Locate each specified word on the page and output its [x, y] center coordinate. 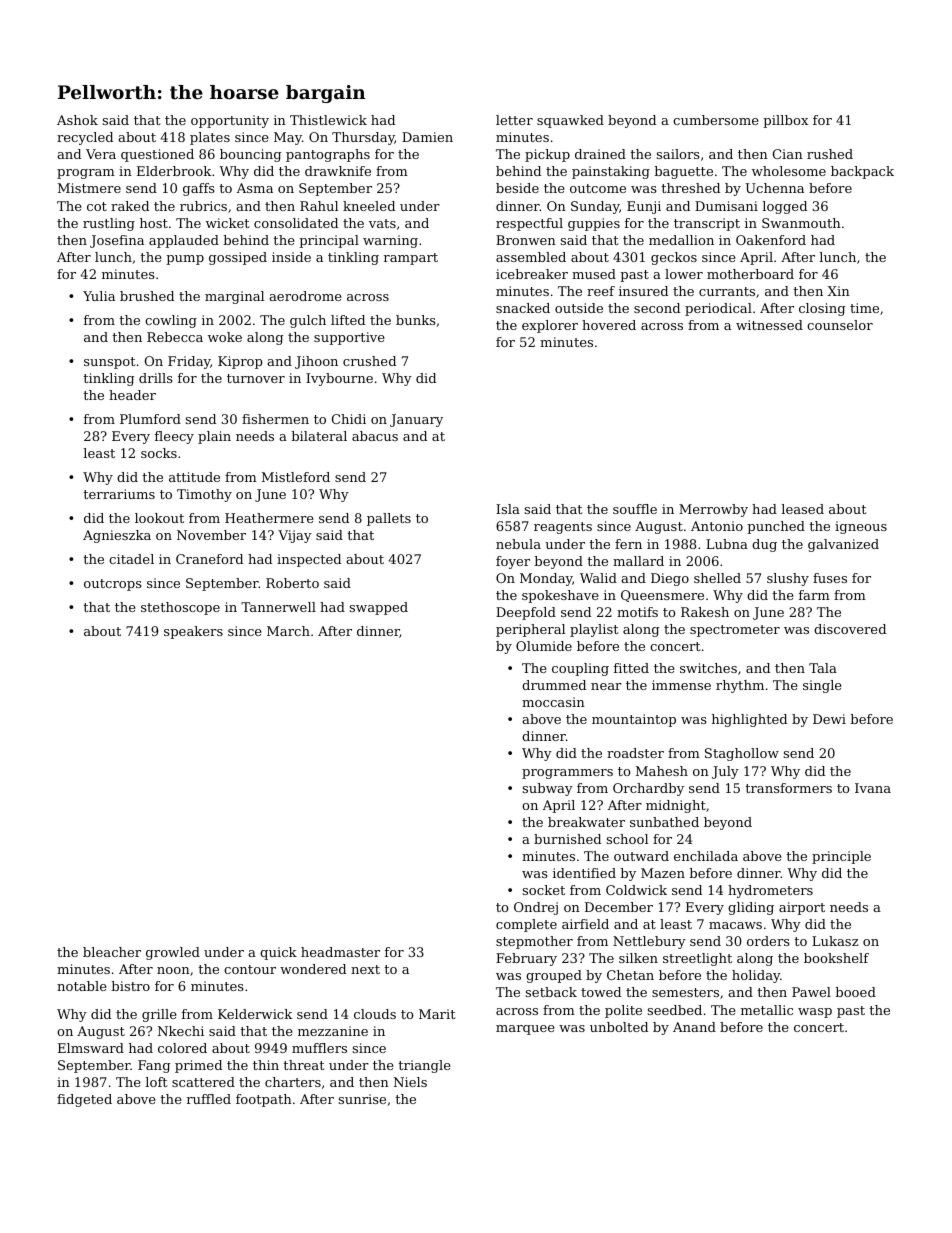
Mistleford [296, 477]
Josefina [117, 241]
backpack [862, 172]
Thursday [363, 138]
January [416, 420]
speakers [193, 632]
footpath [264, 1100]
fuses [830, 578]
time [864, 308]
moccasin [553, 702]
